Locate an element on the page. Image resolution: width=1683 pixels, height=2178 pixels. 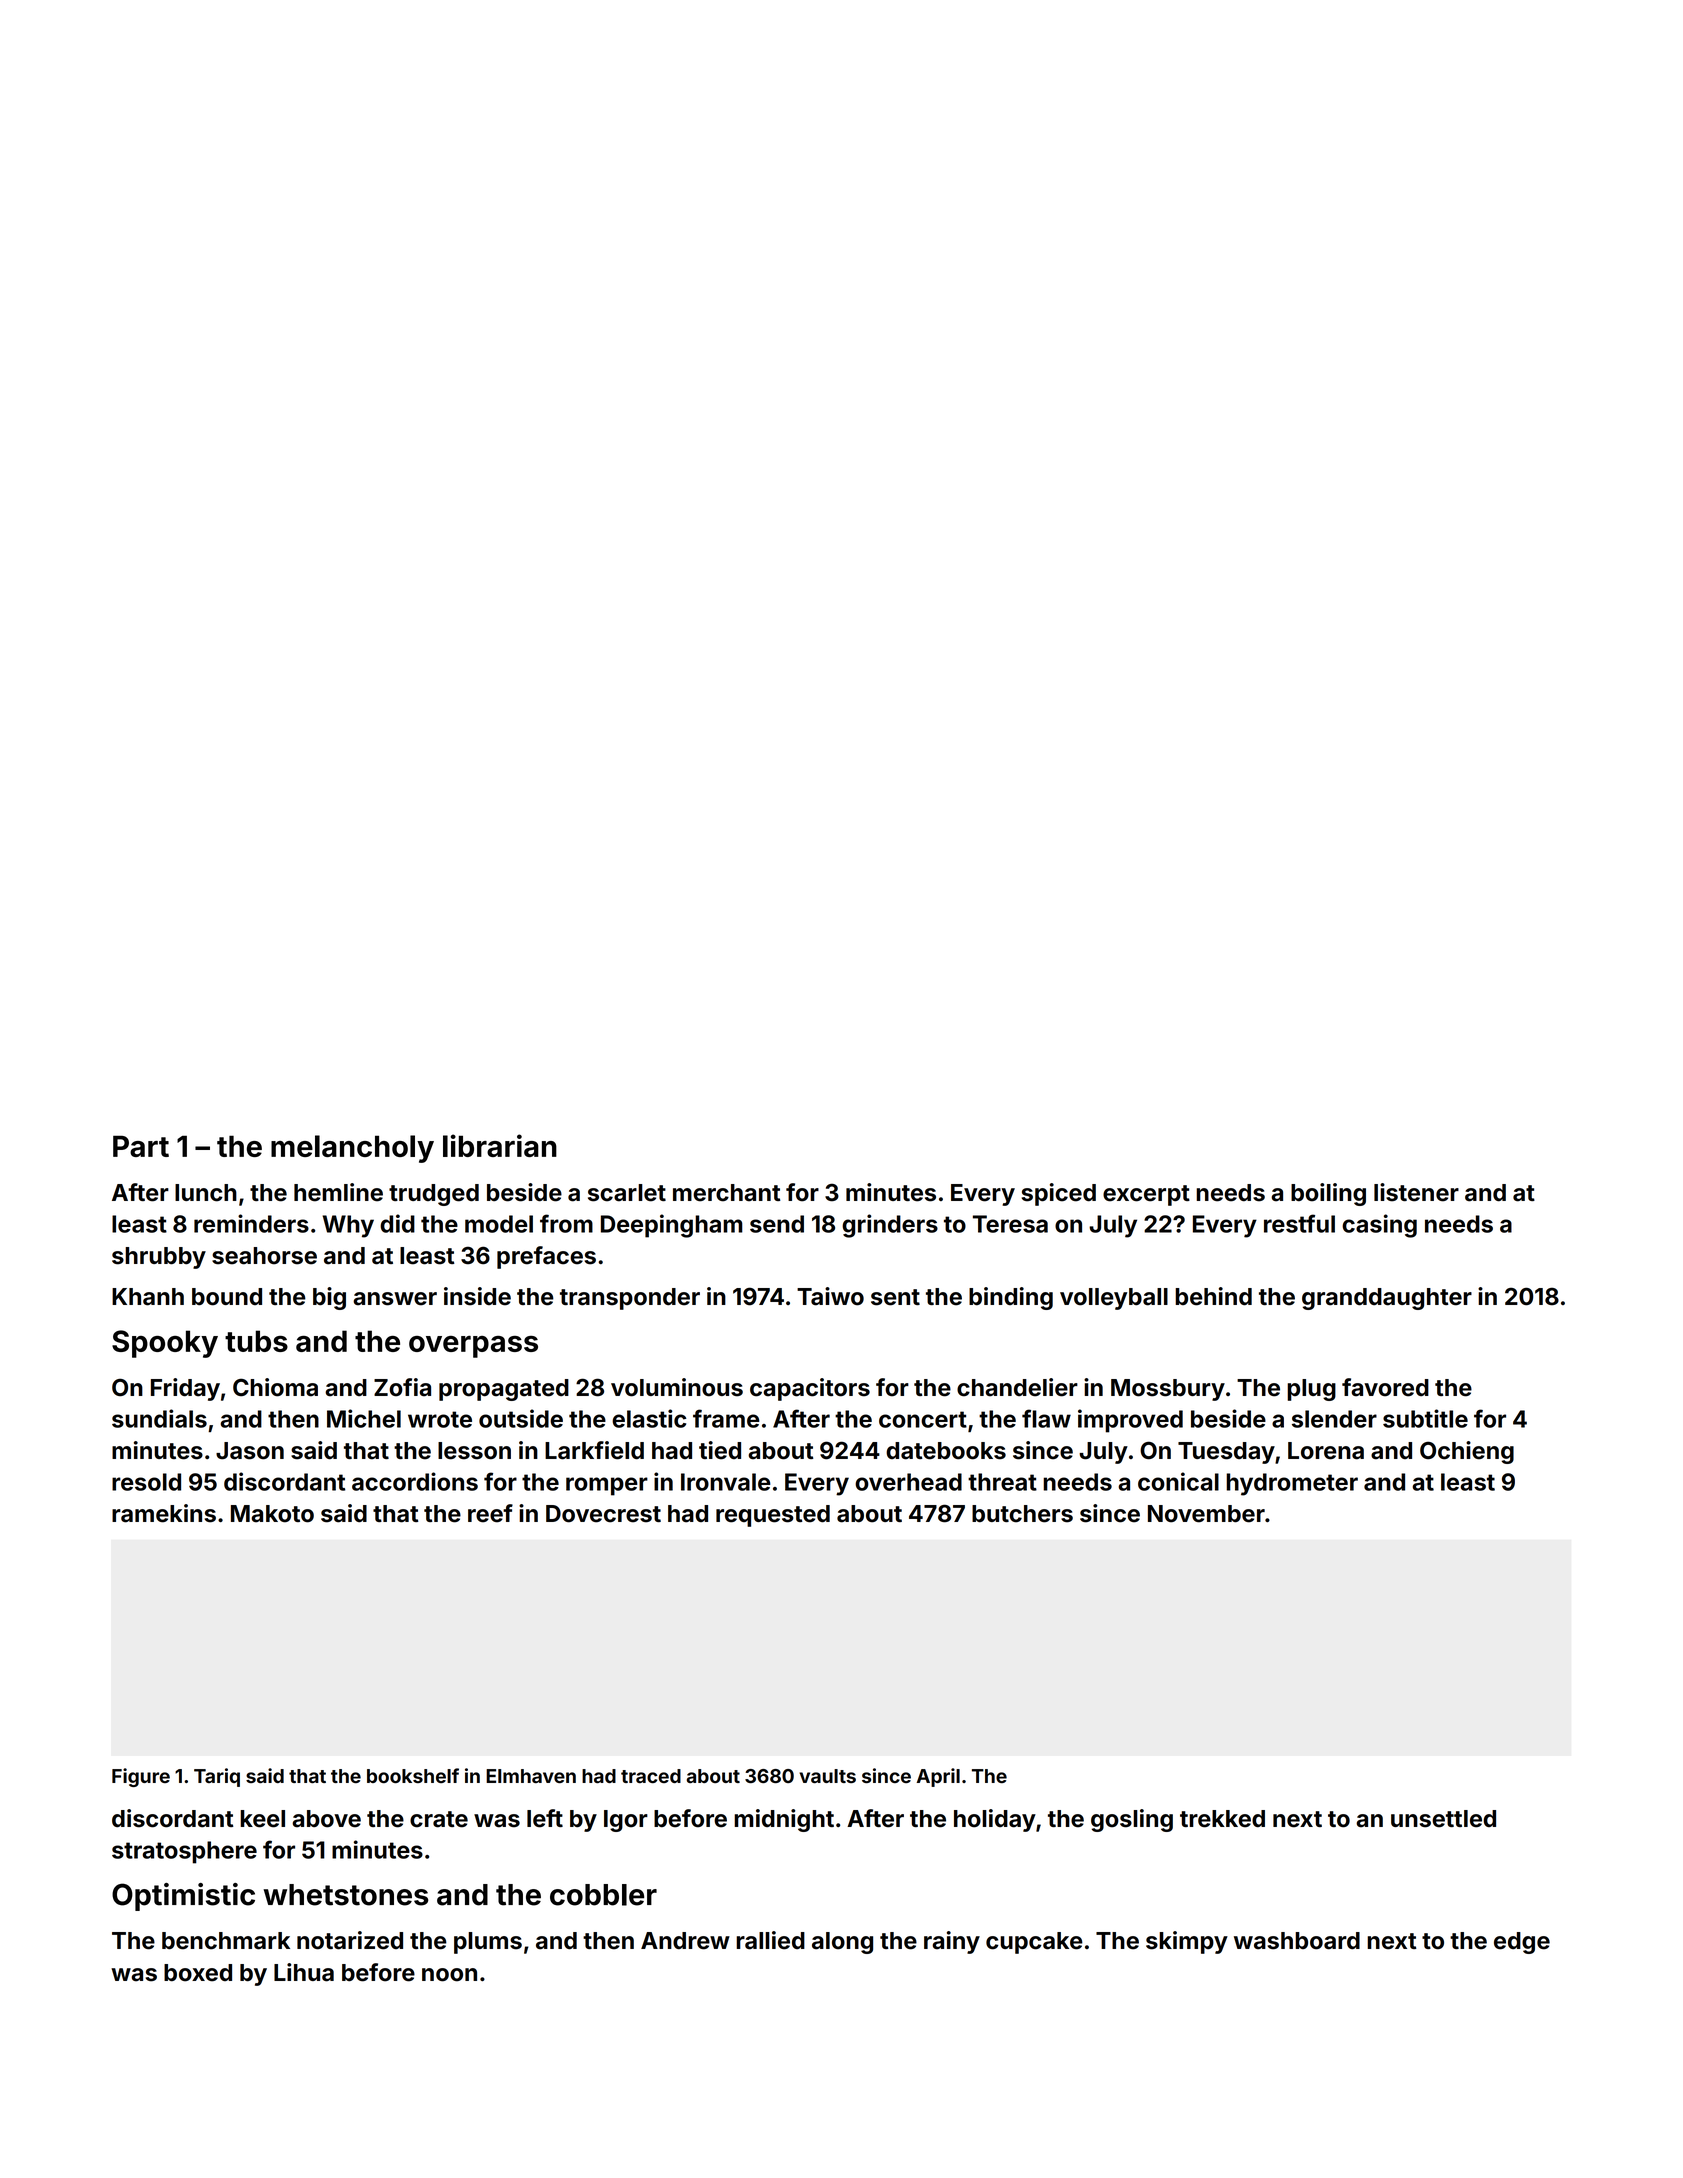
April is located at coordinates (938, 1777).
